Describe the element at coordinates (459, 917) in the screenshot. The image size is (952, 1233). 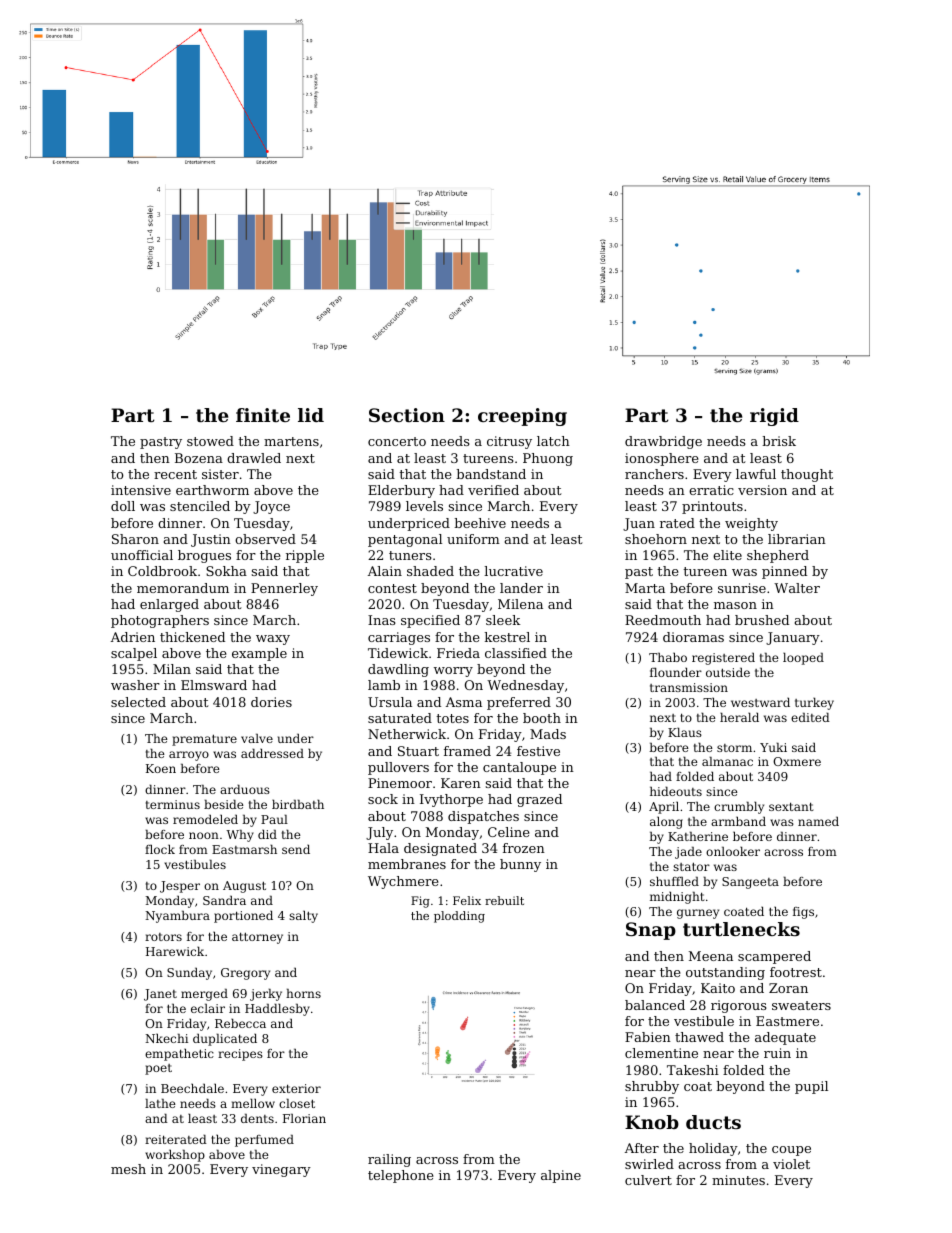
I see `plodding` at that location.
